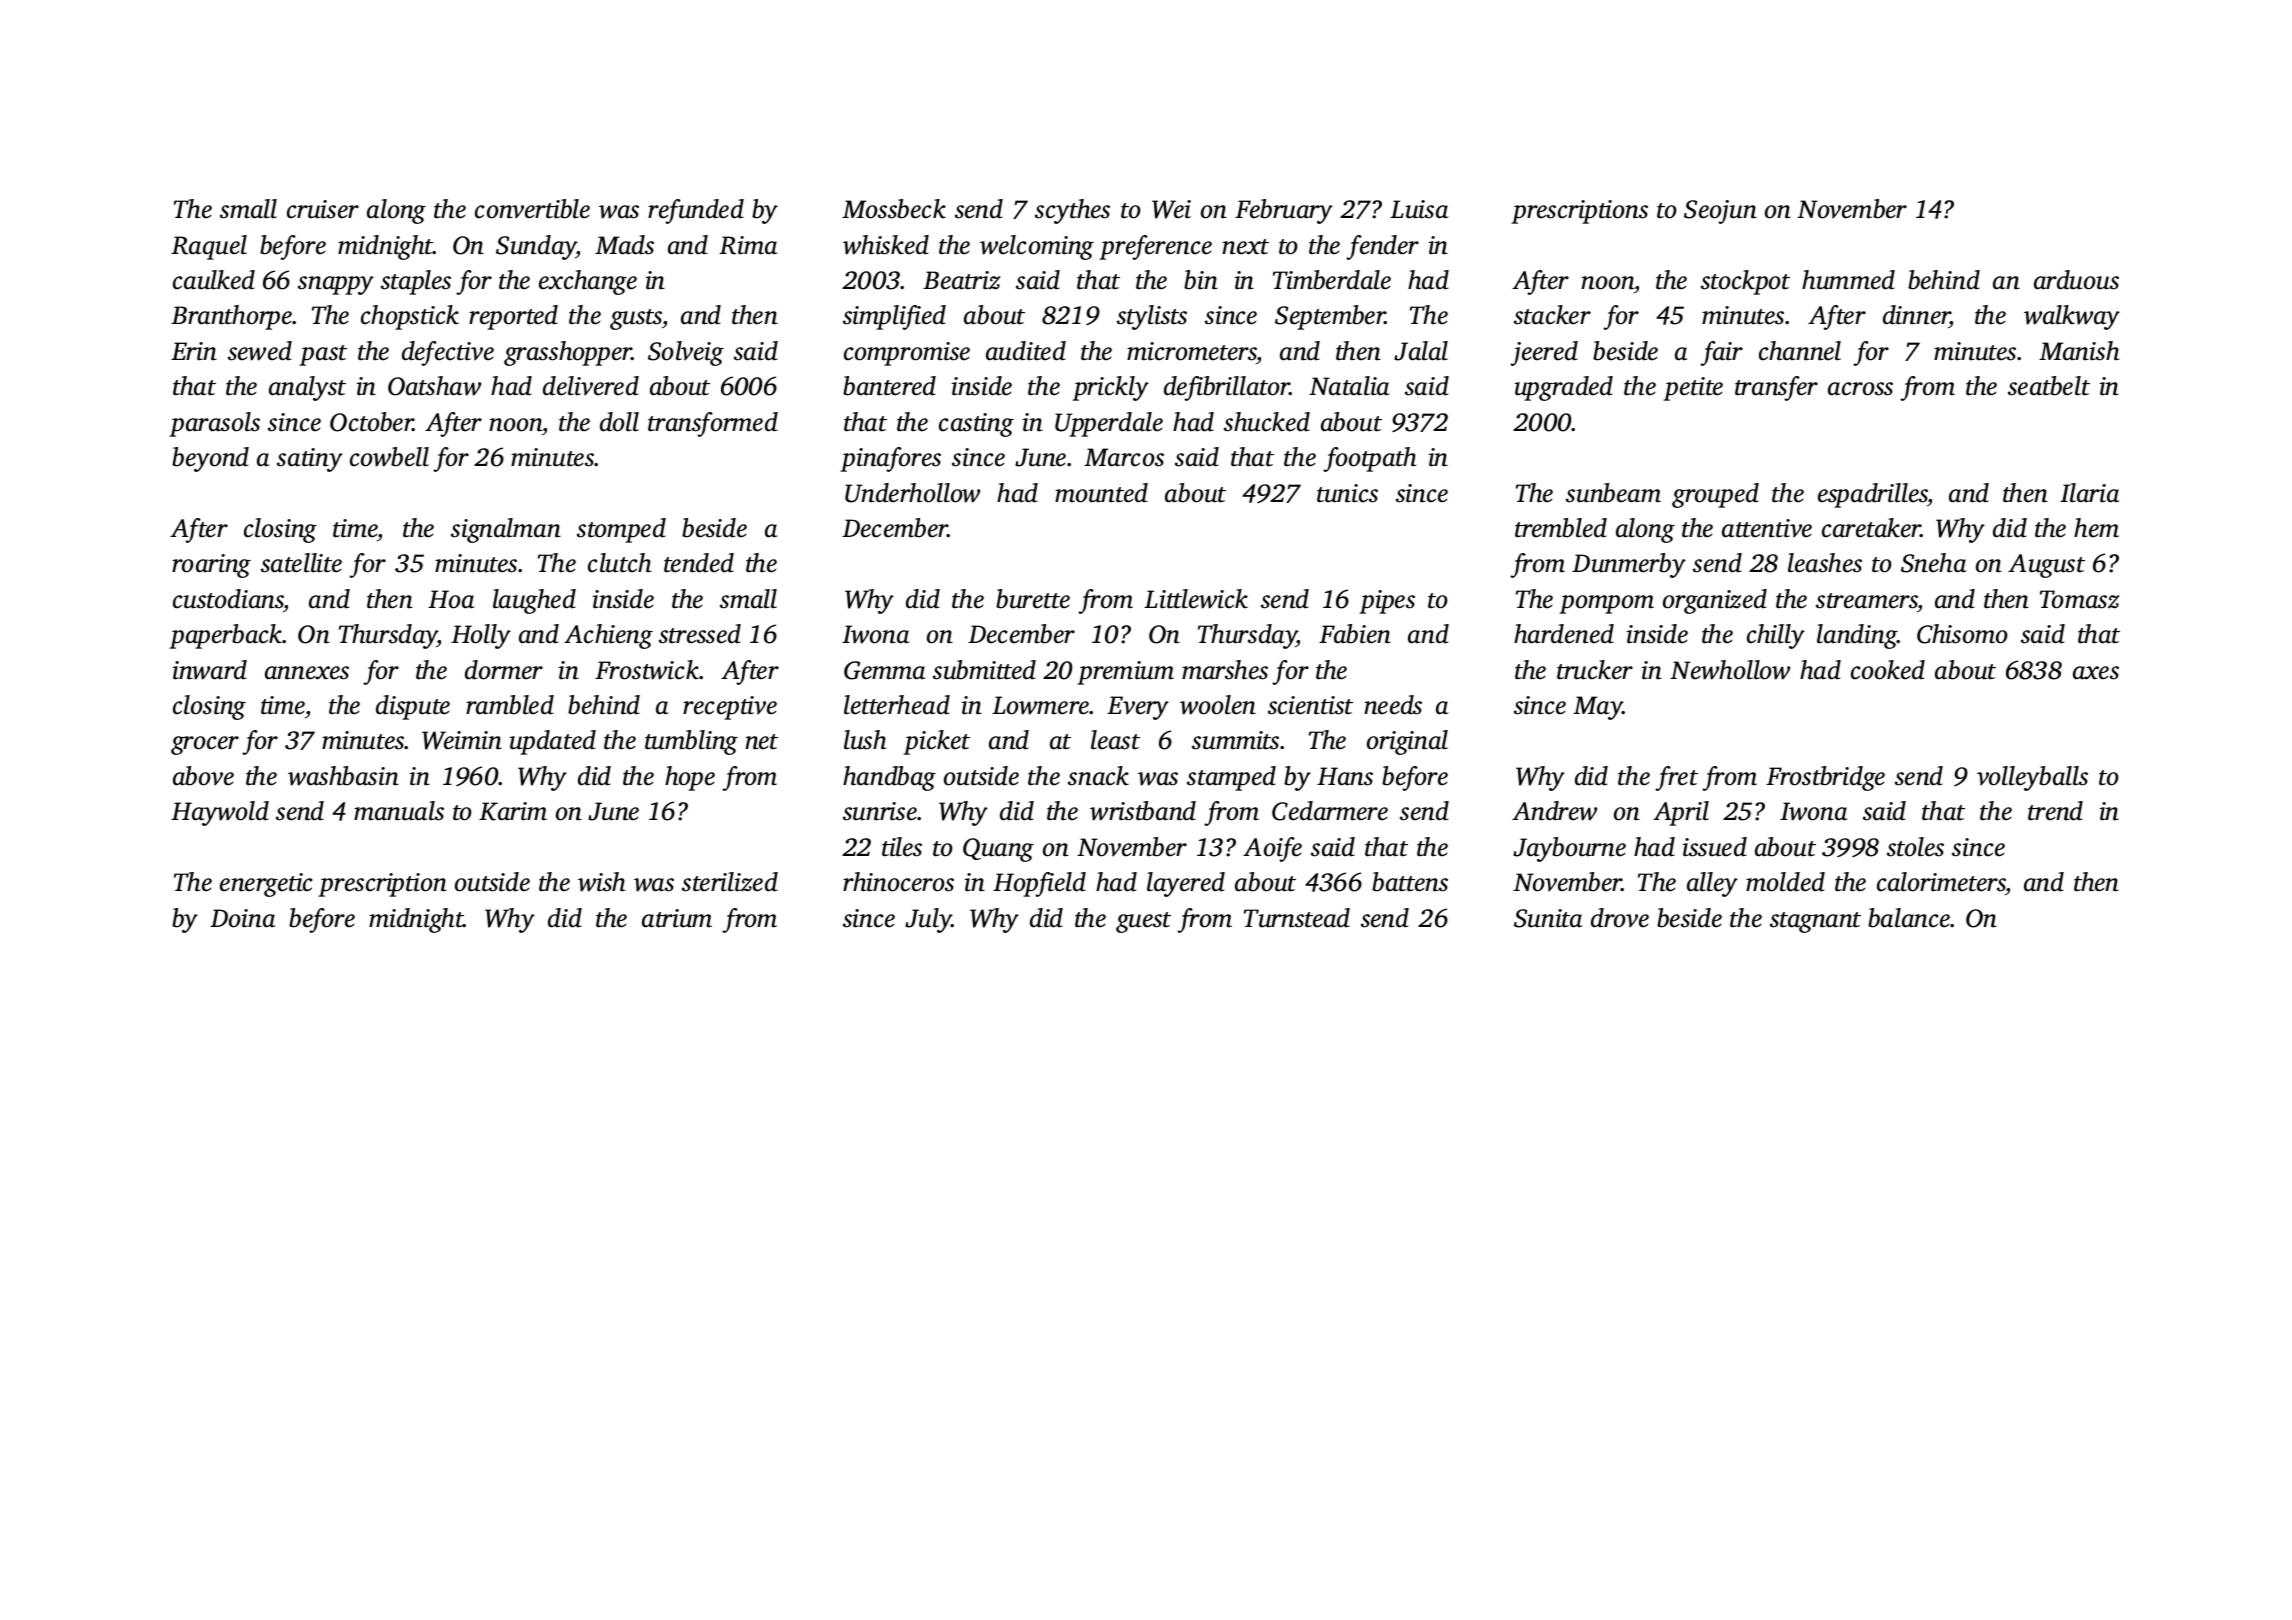 This screenshot has height=1620, width=2292. Describe the element at coordinates (513, 811) in the screenshot. I see `Karim` at that location.
